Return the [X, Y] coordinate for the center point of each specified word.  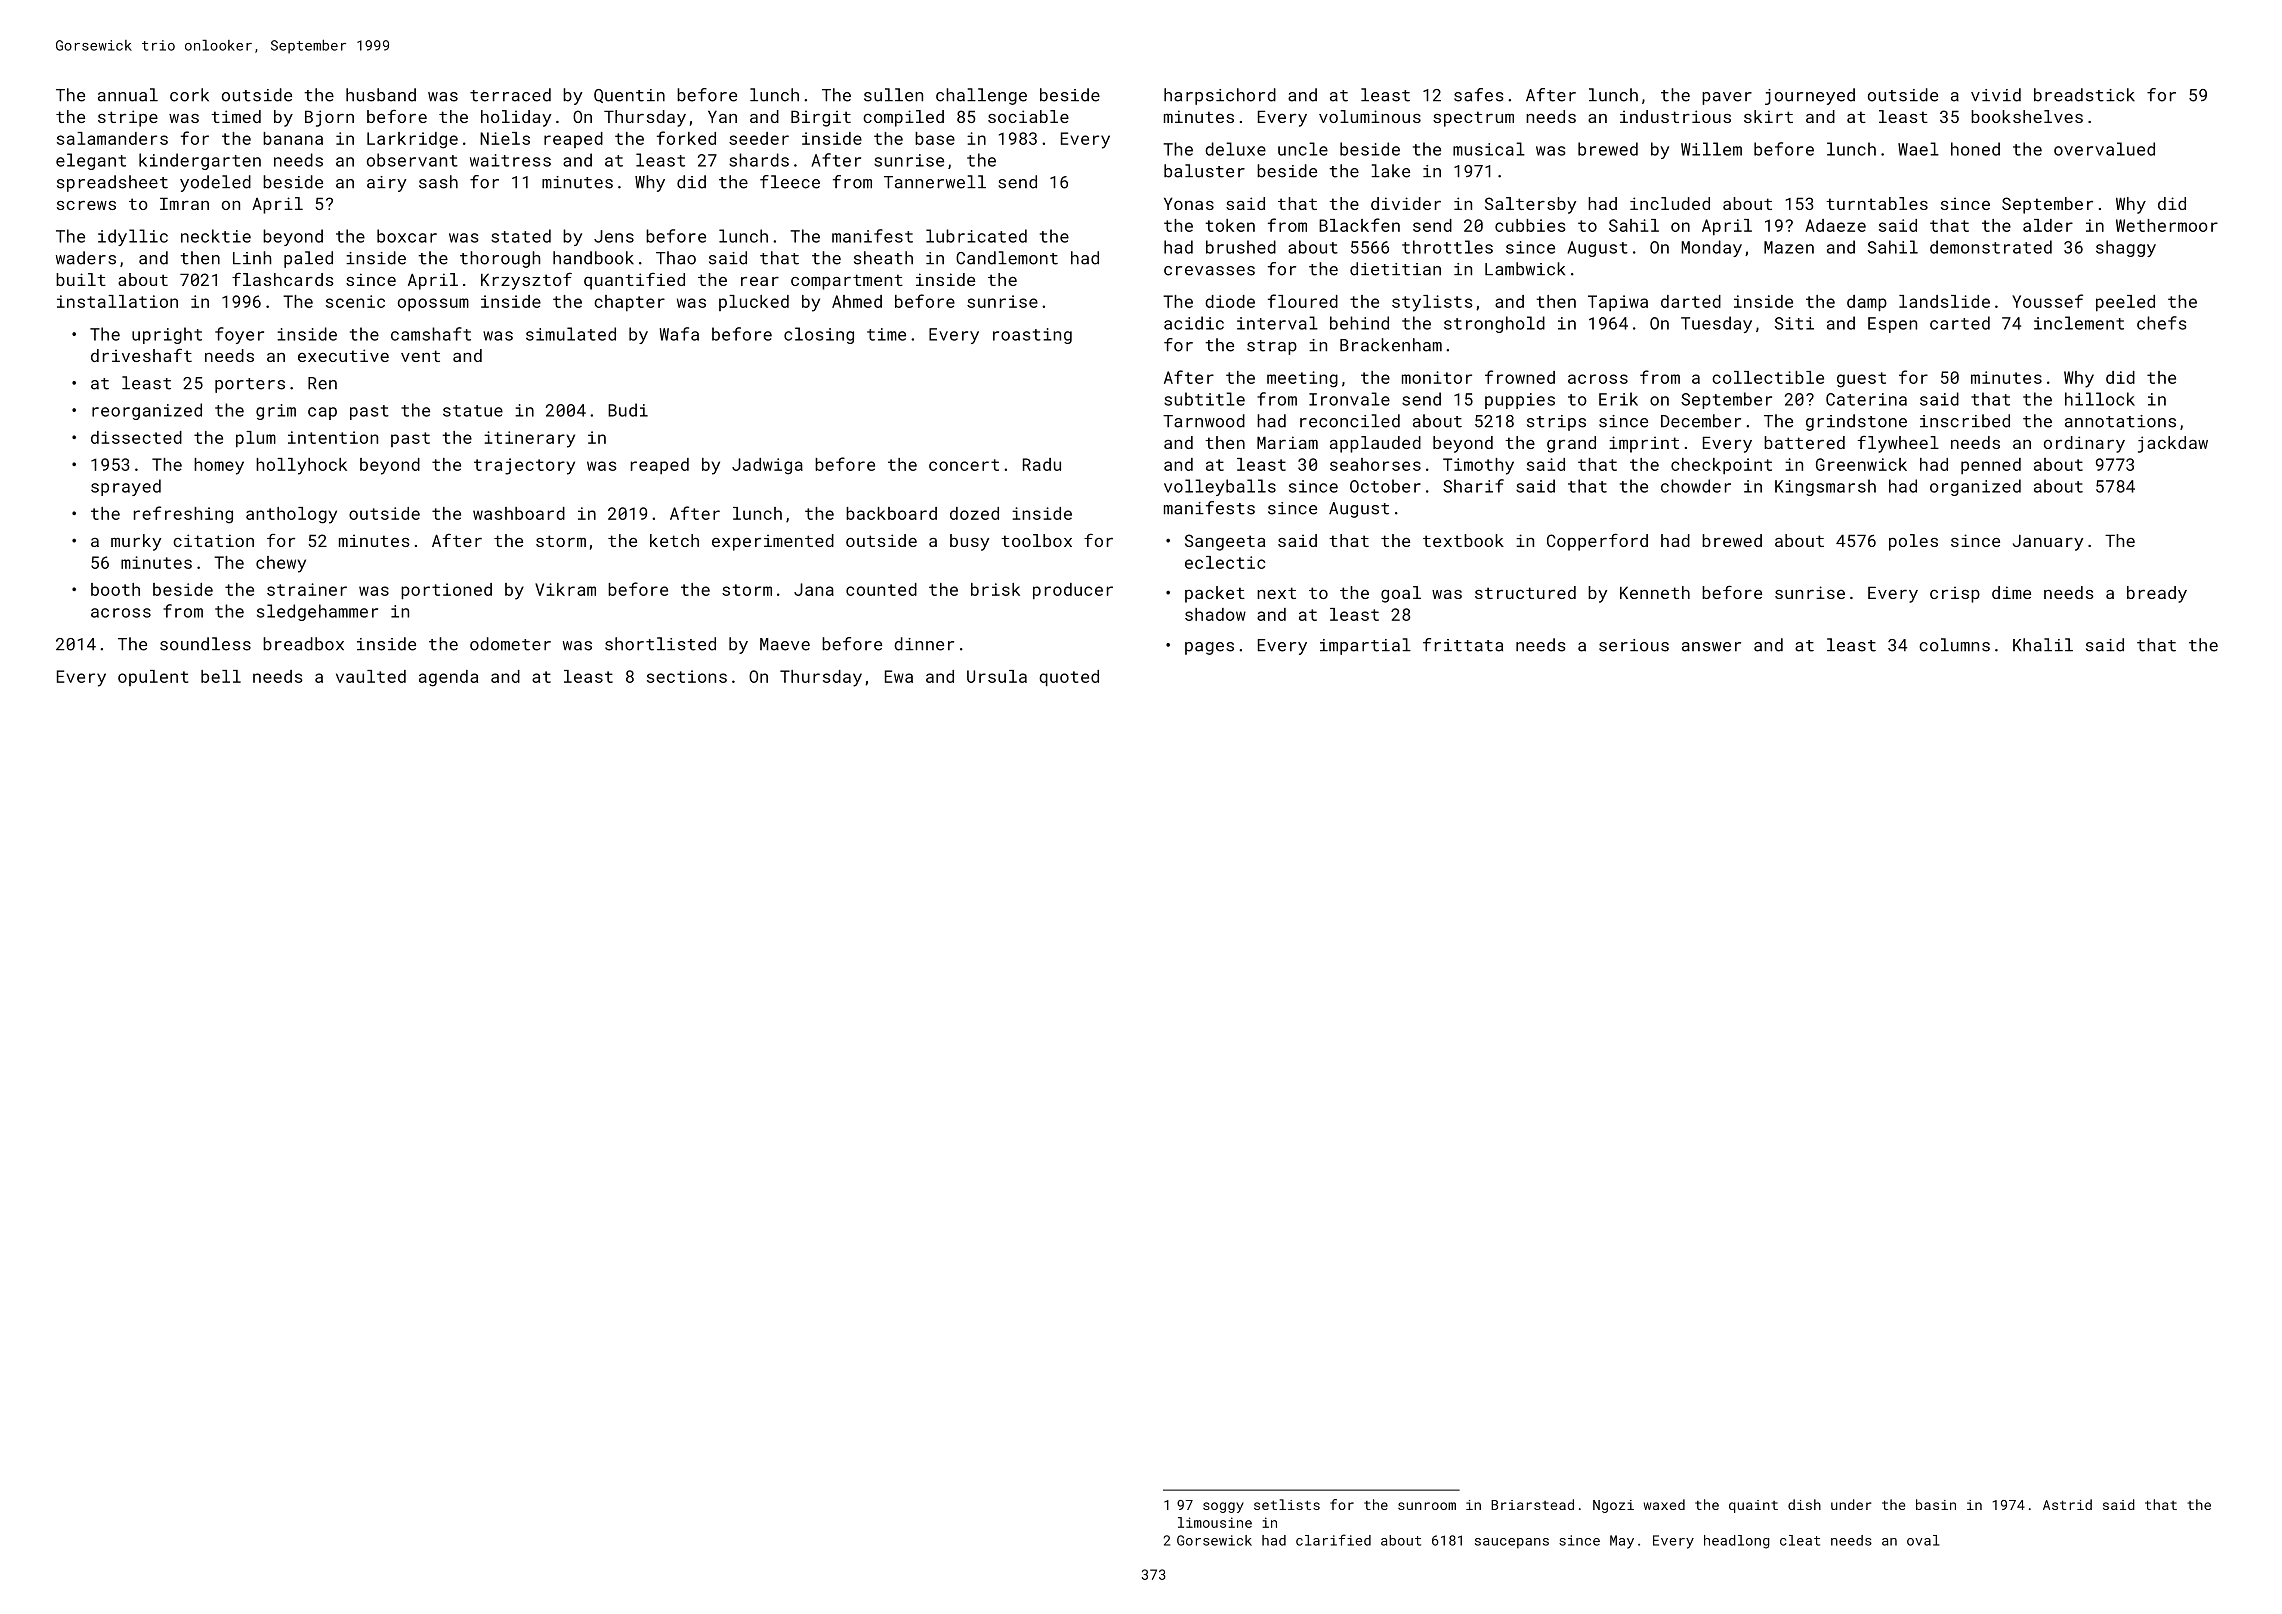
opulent [153, 678]
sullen [893, 95]
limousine [1215, 1522]
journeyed [1810, 96]
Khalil [2043, 645]
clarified [1333, 1540]
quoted [1069, 678]
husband [381, 95]
